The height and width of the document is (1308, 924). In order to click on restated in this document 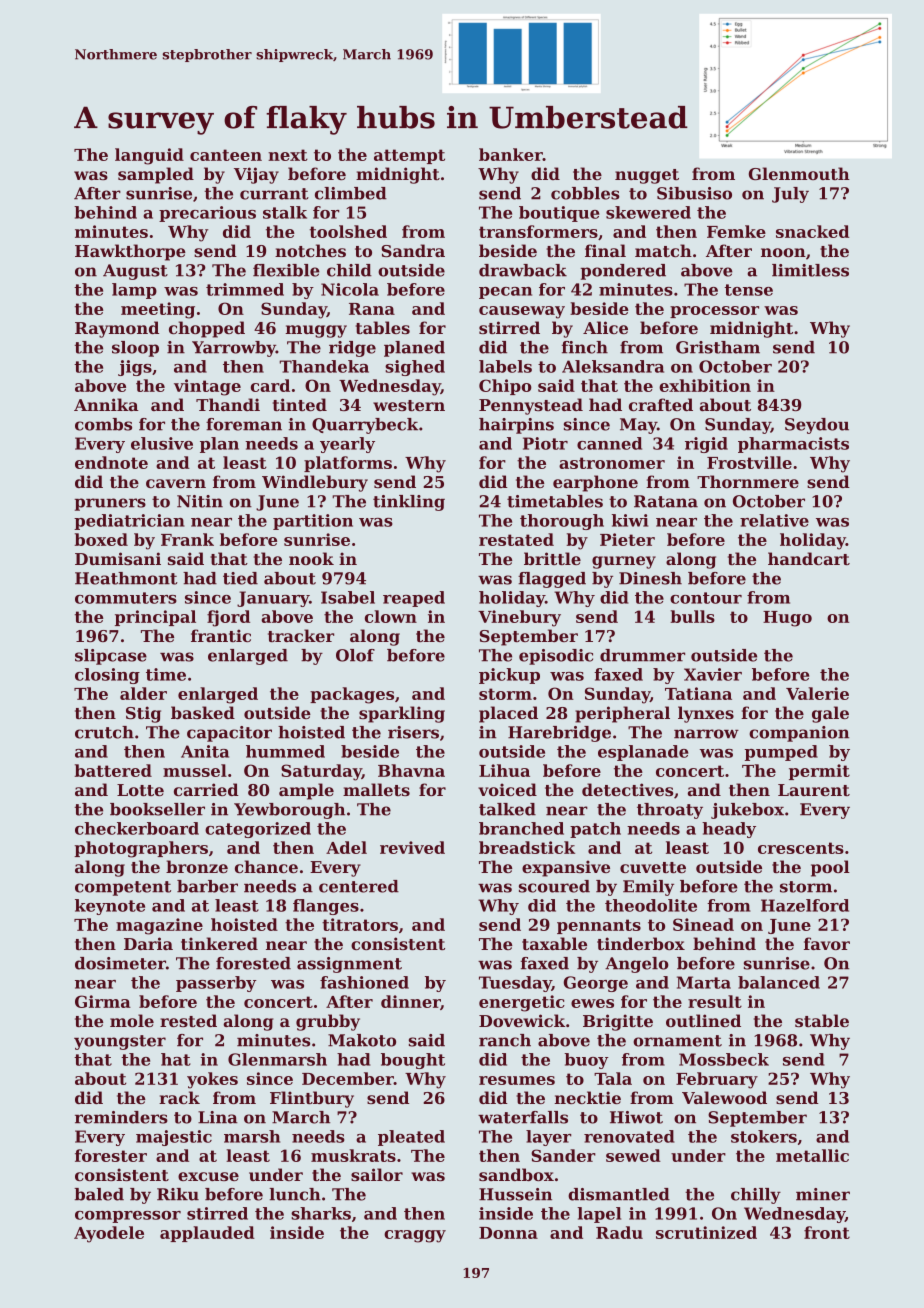, I will do `click(516, 539)`.
